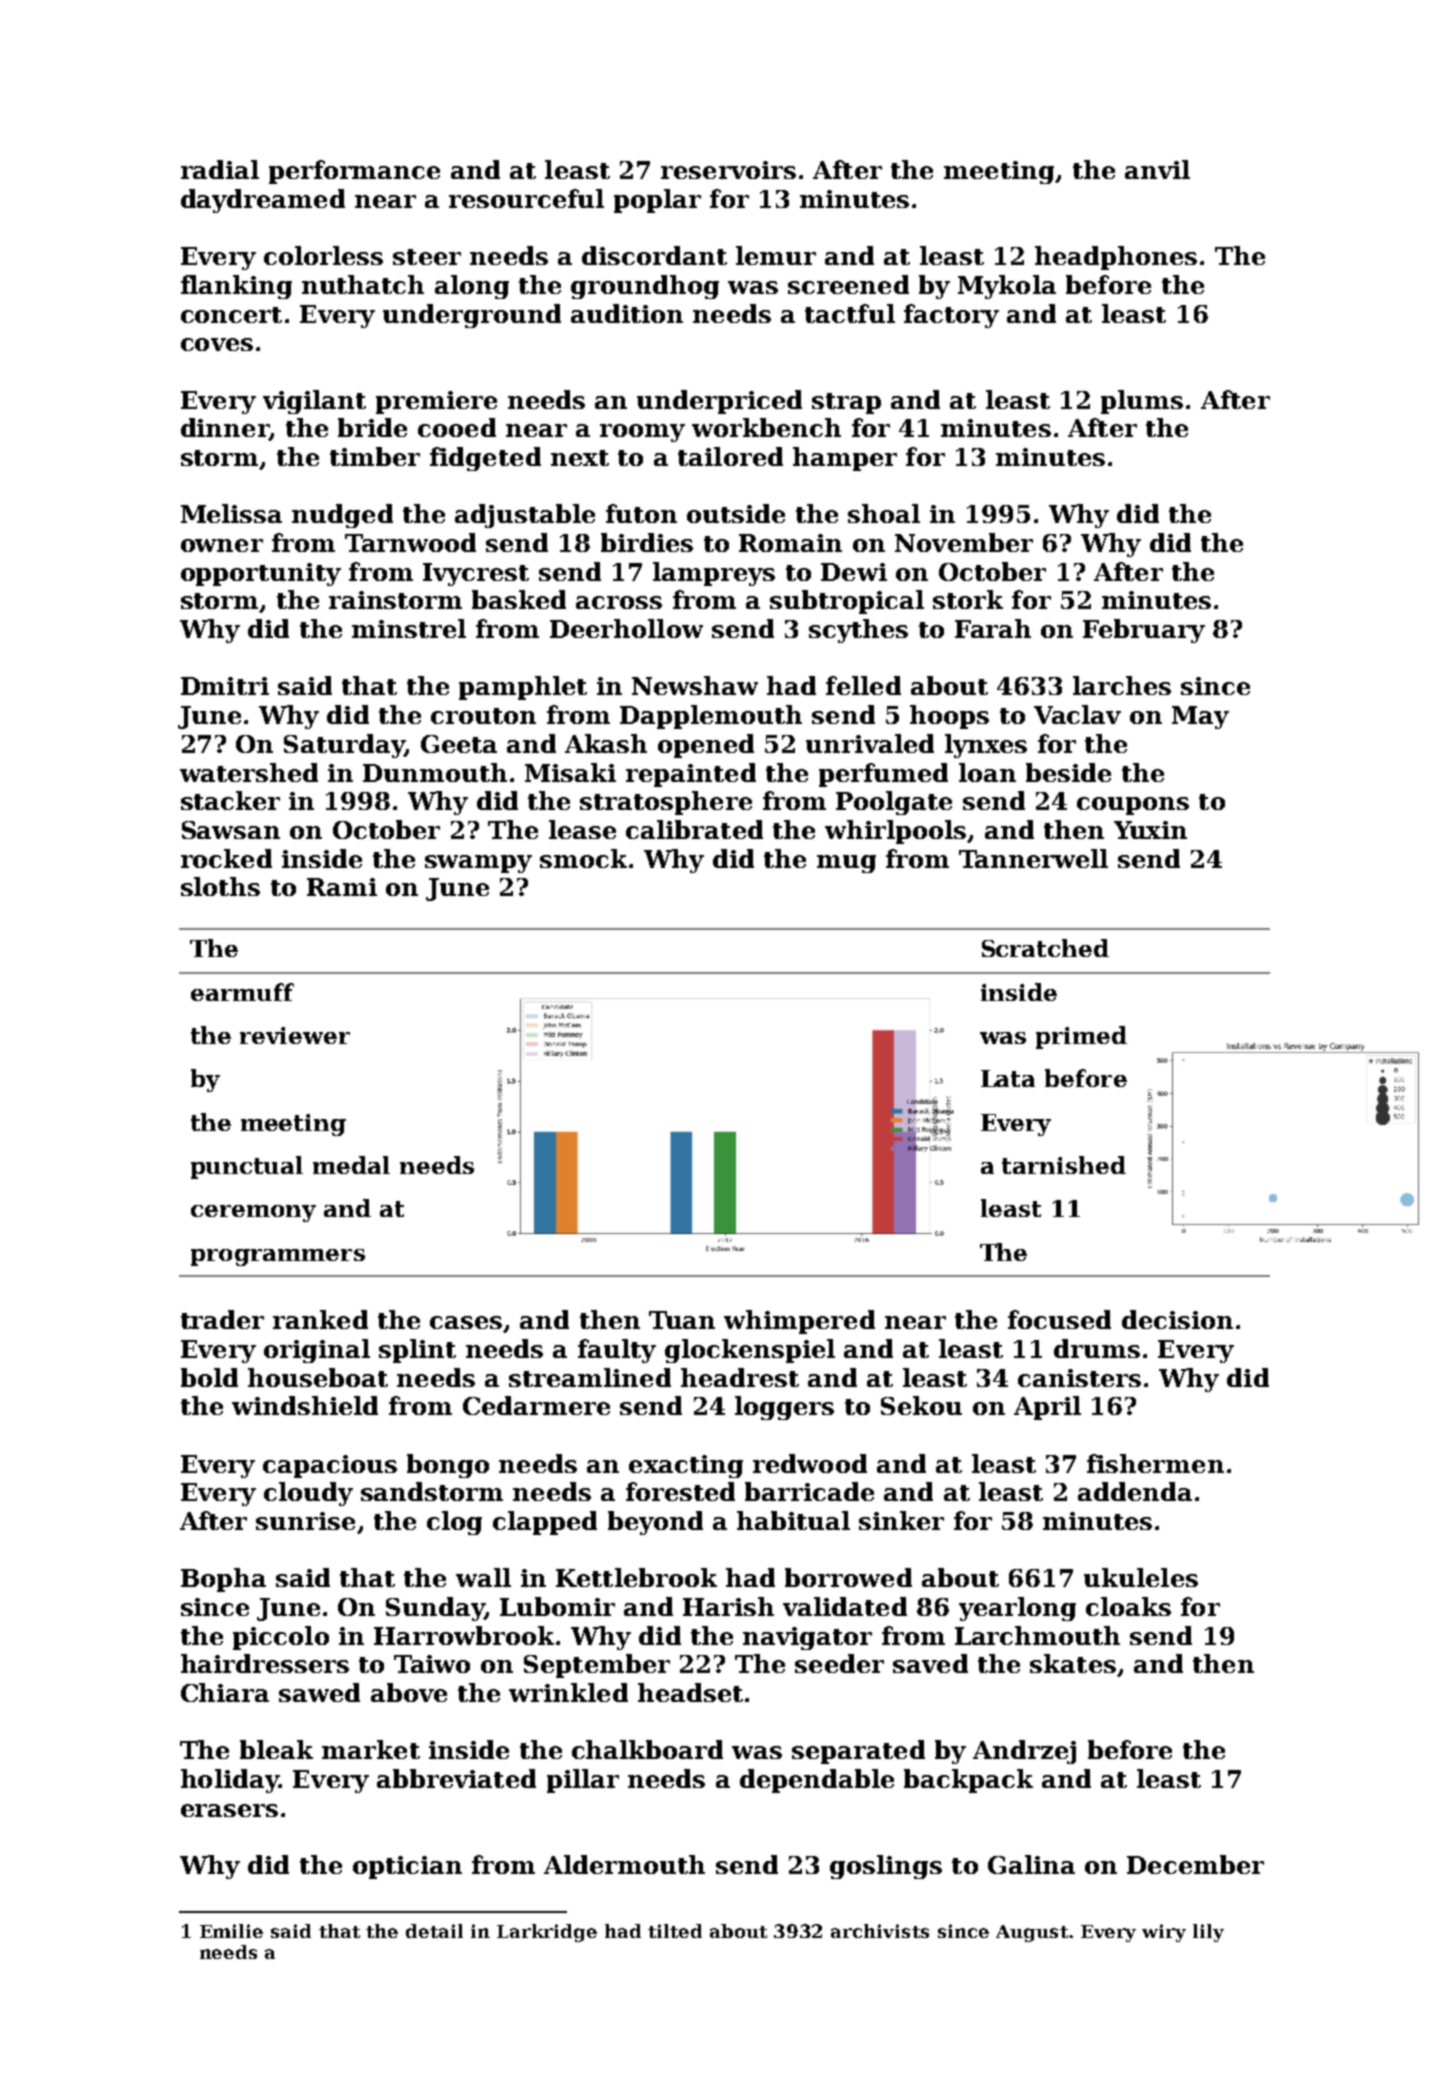 The height and width of the image is (2100, 1450). What do you see at coordinates (407, 1867) in the image?
I see `optician` at bounding box center [407, 1867].
